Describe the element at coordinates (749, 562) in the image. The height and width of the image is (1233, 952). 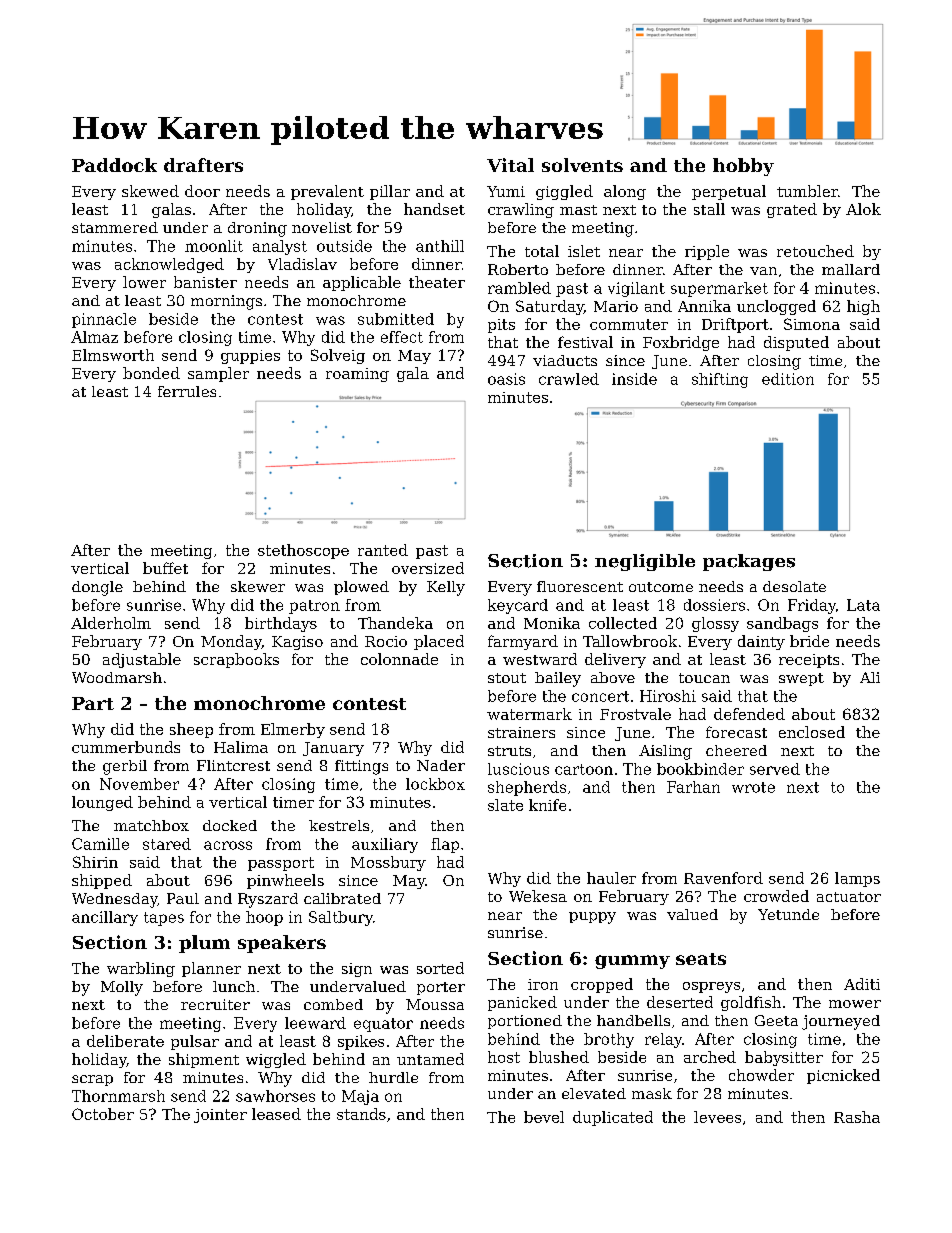
I see `packages` at that location.
